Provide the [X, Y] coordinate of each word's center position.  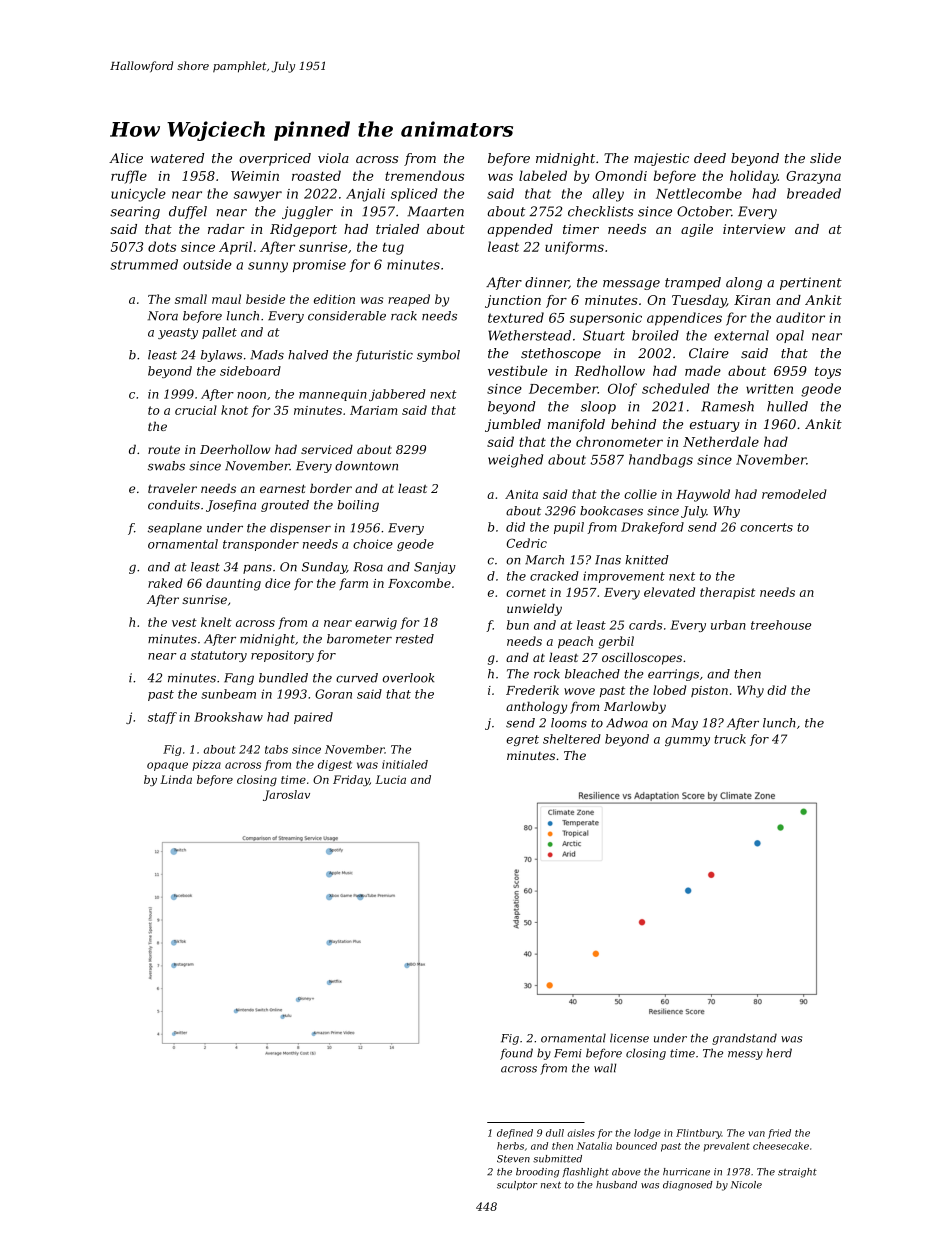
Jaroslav [286, 795]
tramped [693, 283]
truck [730, 739]
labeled [543, 175]
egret [522, 740]
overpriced [275, 159]
